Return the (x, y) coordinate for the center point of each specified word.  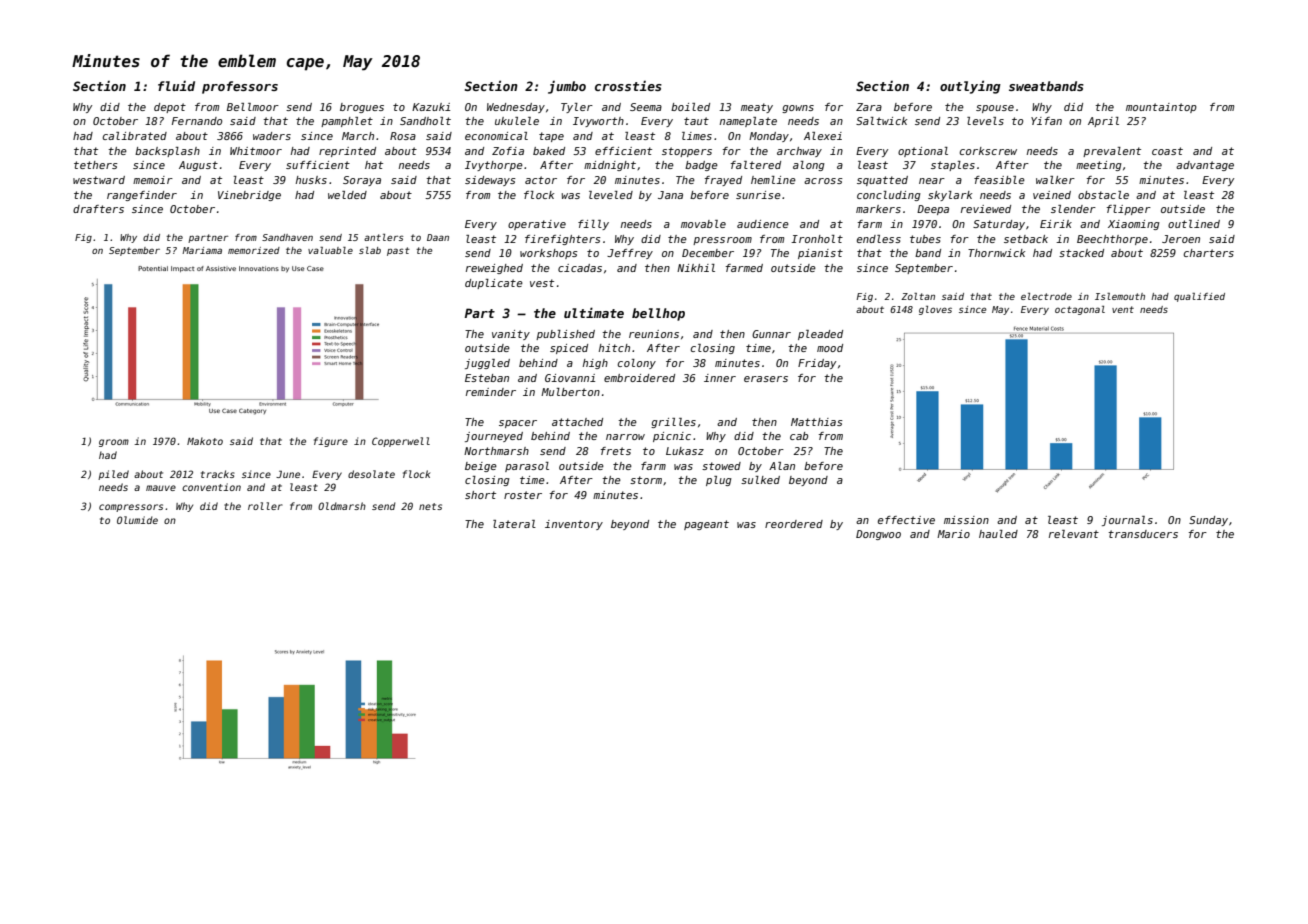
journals (1127, 521)
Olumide (137, 520)
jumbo (567, 87)
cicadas (580, 268)
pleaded (820, 335)
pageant (706, 525)
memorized (254, 250)
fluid (176, 85)
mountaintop (1161, 108)
